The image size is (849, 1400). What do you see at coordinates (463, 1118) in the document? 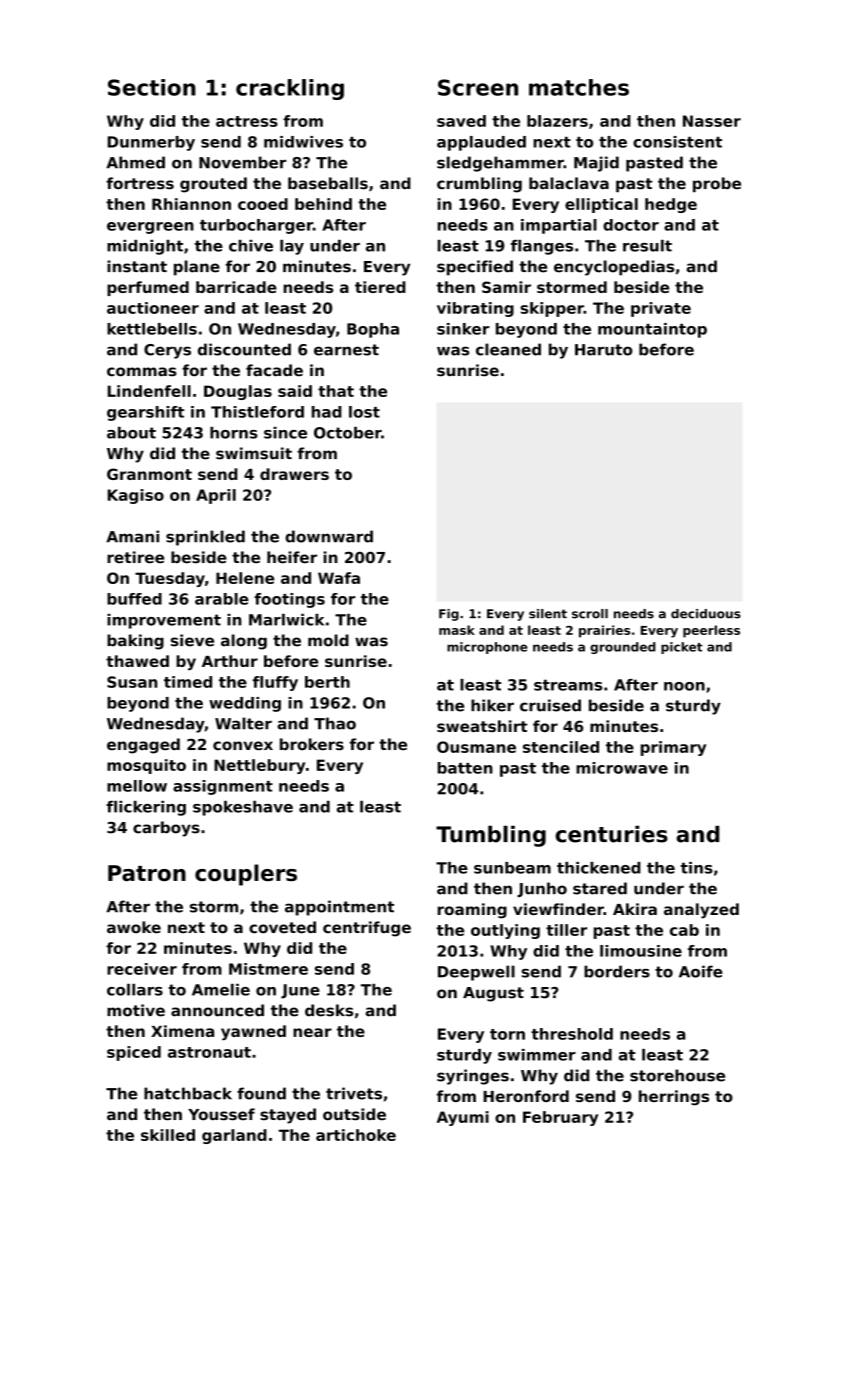
I see `Ayumi` at bounding box center [463, 1118].
